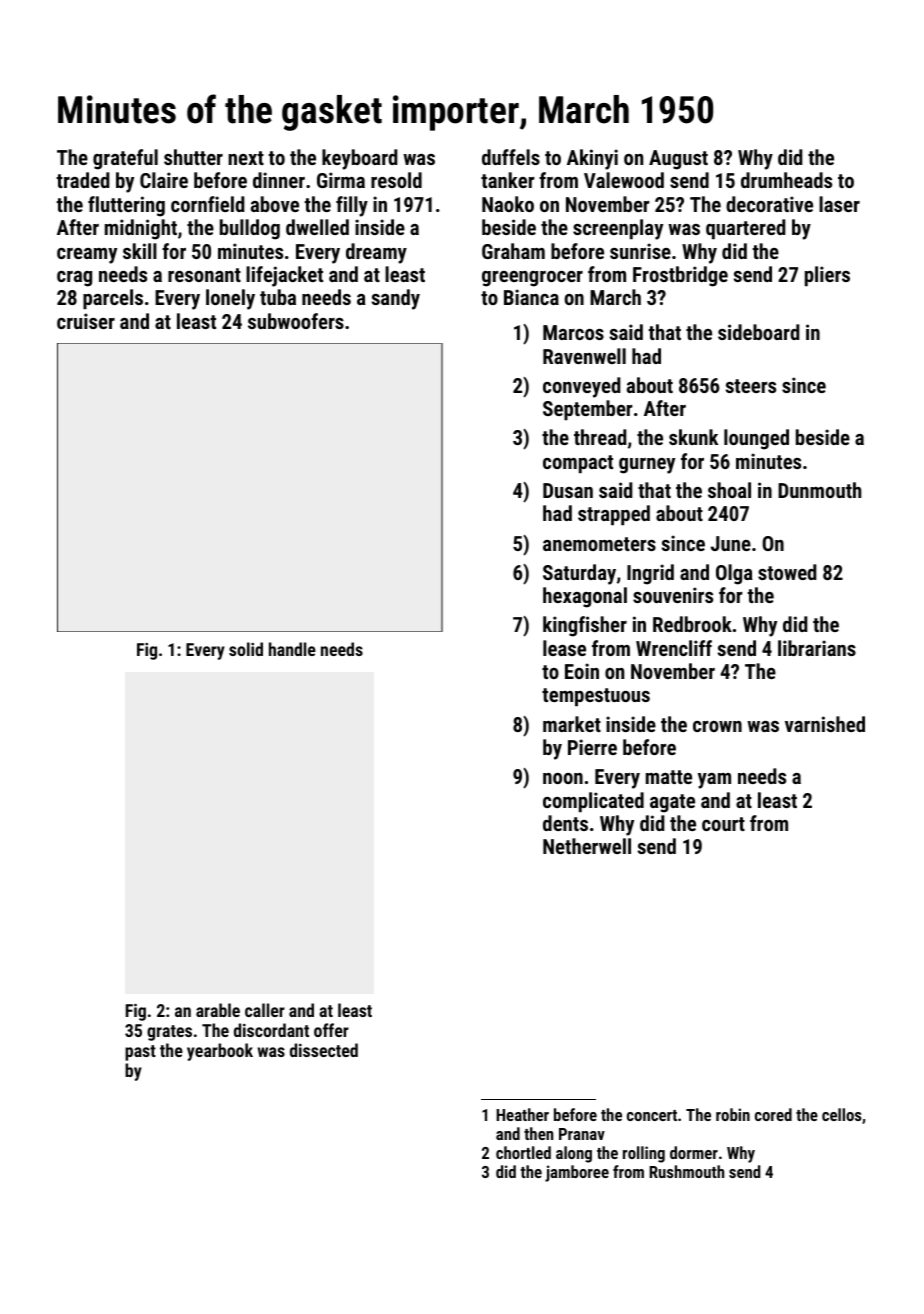 The width and height of the page is (924, 1314). Describe the element at coordinates (218, 1010) in the page. I see `arable` at that location.
